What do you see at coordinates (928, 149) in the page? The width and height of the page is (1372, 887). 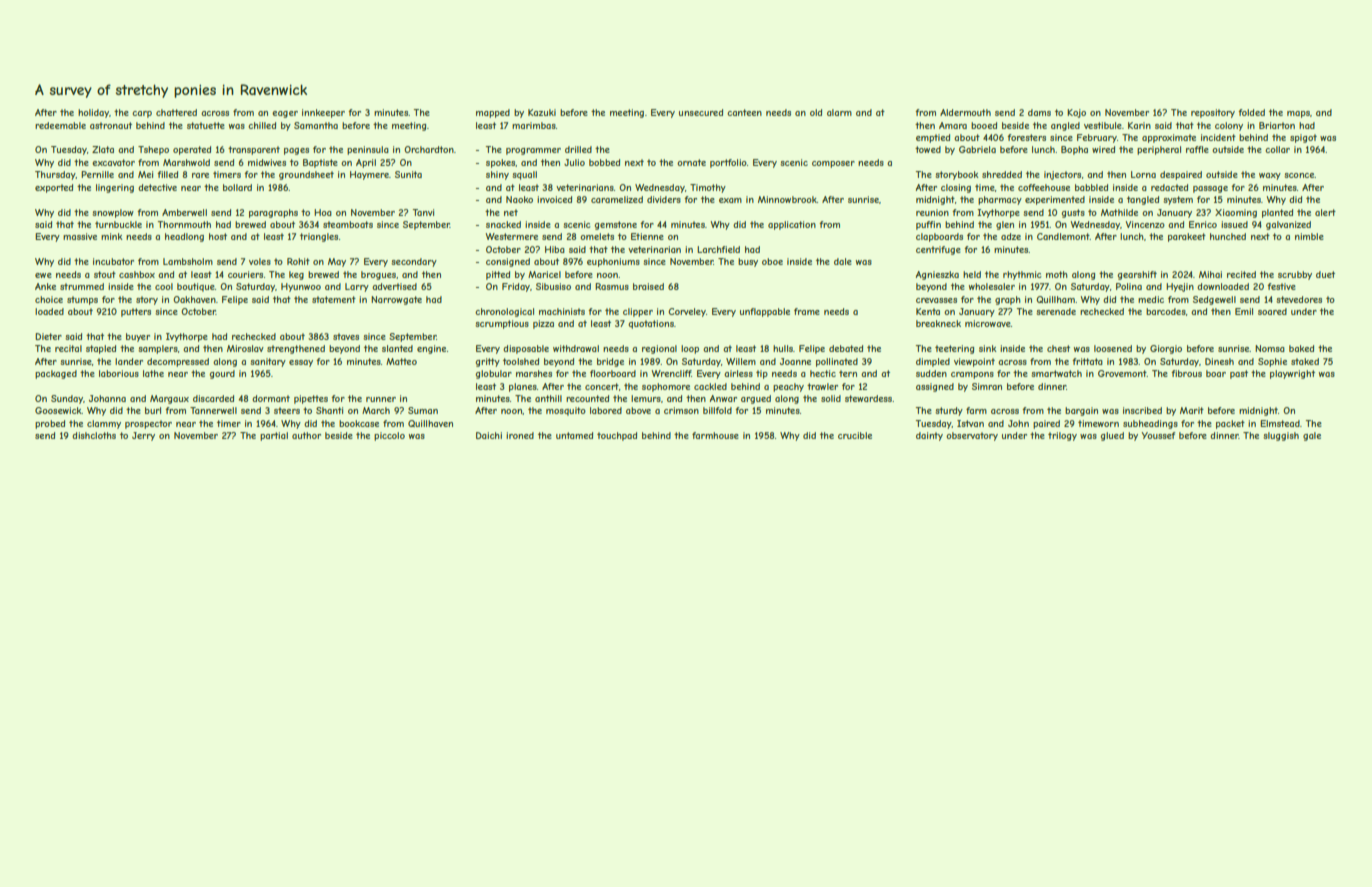 I see `towed` at bounding box center [928, 149].
